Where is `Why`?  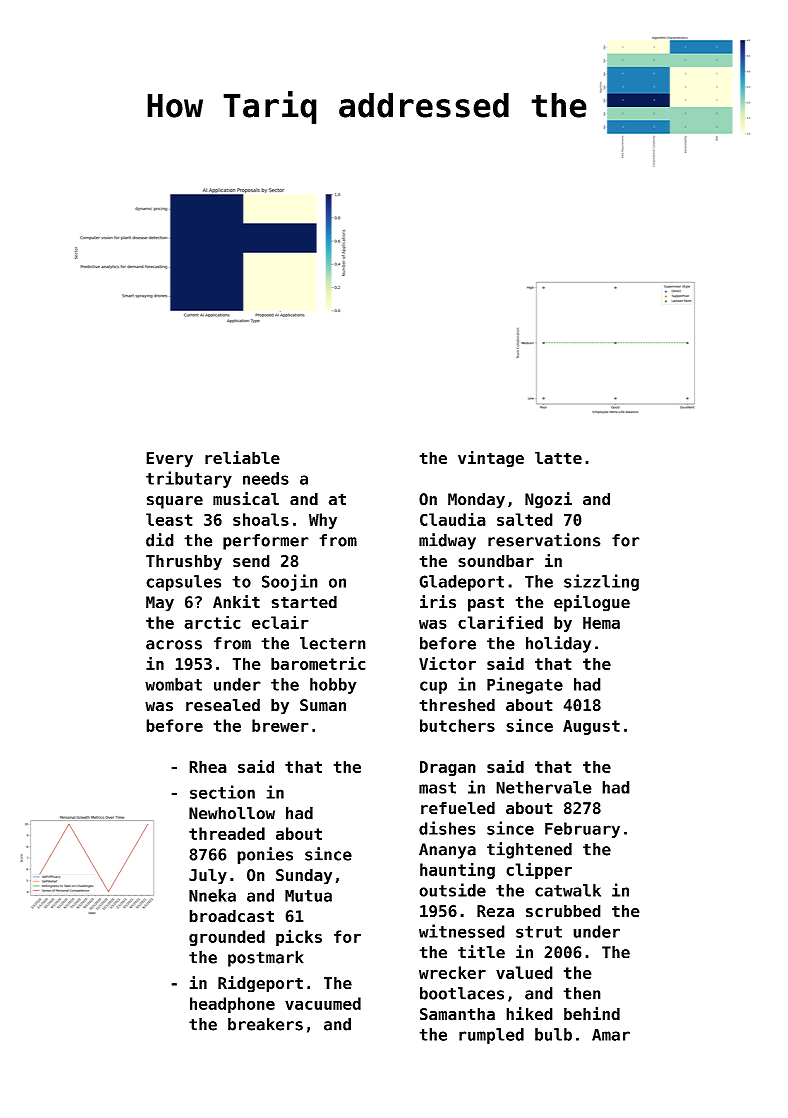
Why is located at coordinates (323, 521).
